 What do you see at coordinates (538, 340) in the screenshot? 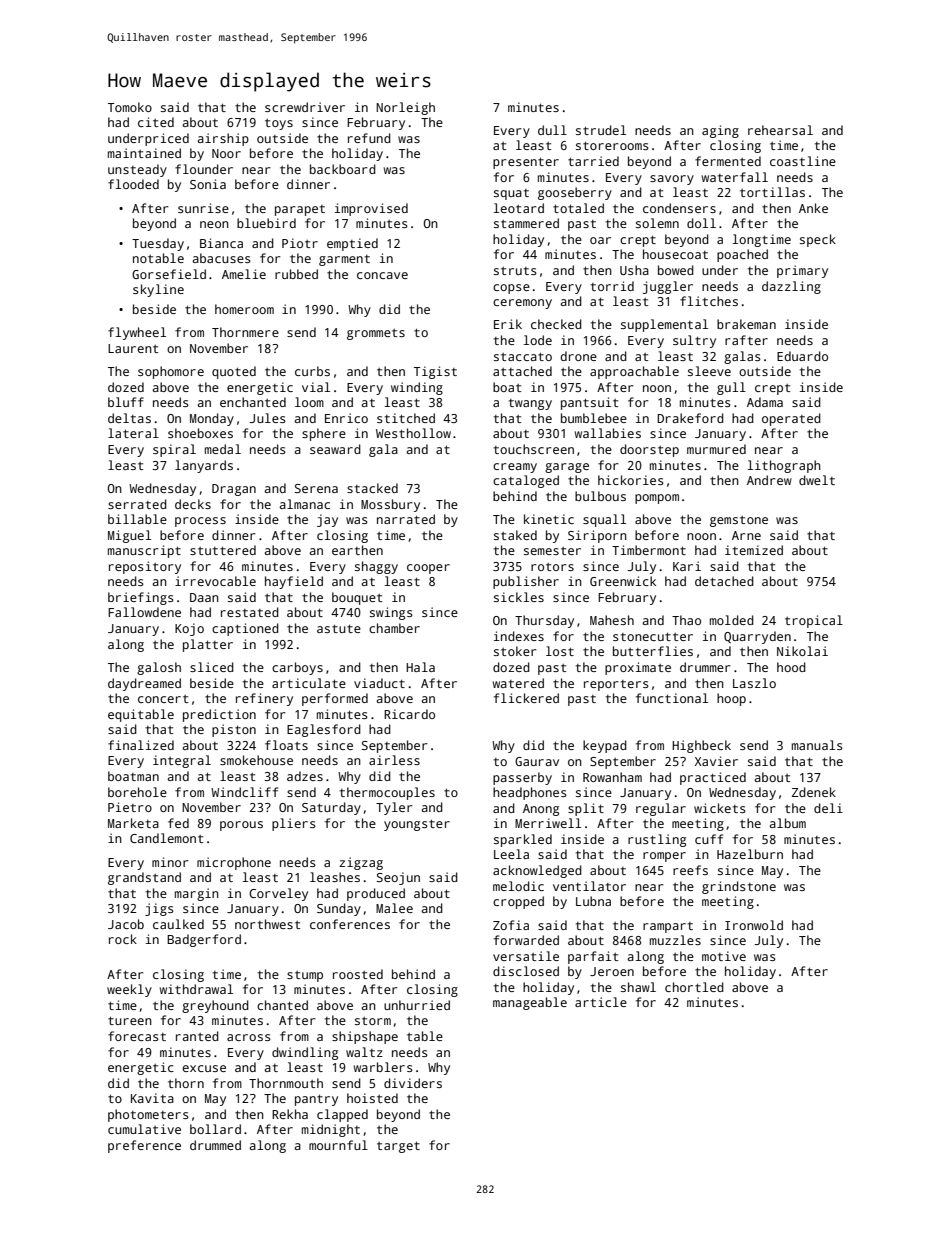
I see `lode` at bounding box center [538, 340].
